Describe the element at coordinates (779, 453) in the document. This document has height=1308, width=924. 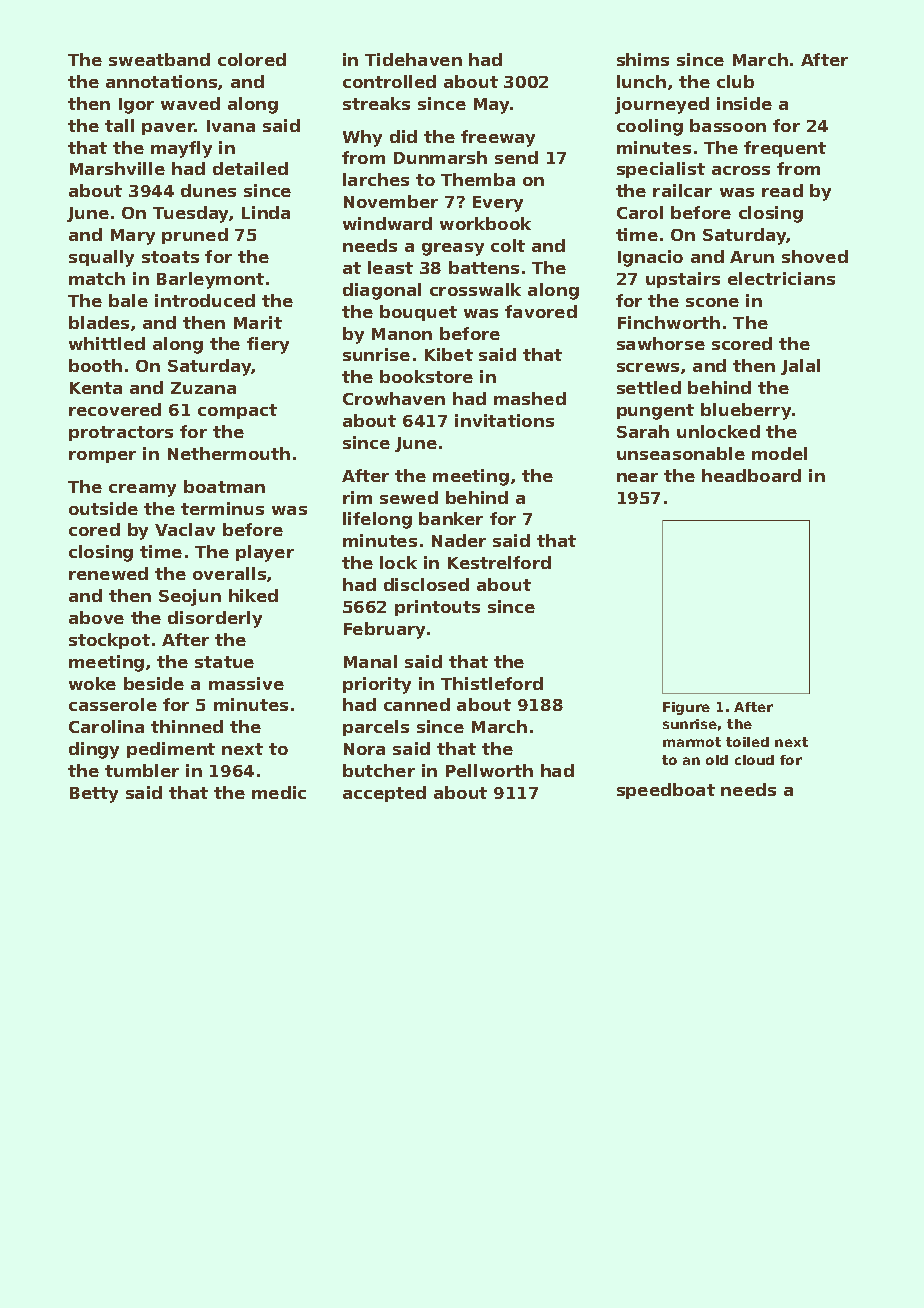
I see `model` at that location.
